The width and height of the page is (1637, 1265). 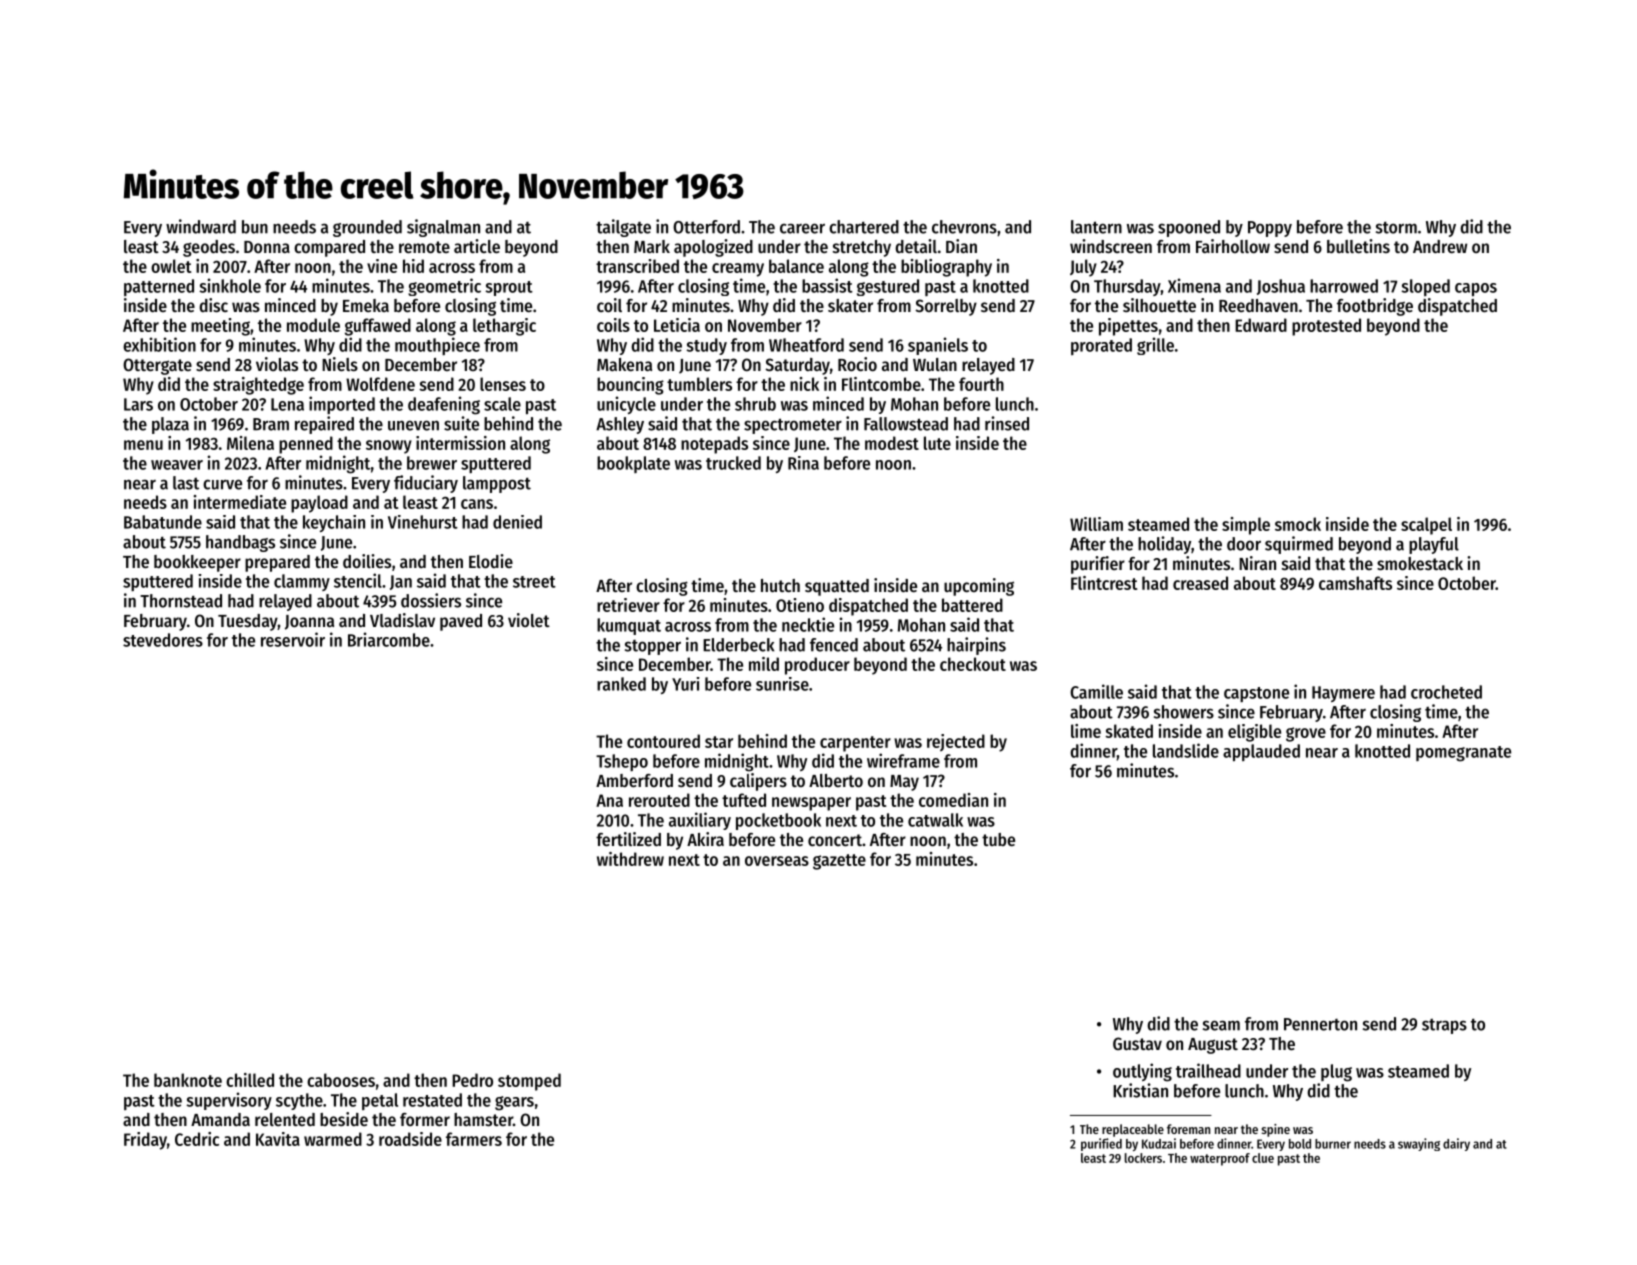 What do you see at coordinates (630, 859) in the page?
I see `withdrew` at bounding box center [630, 859].
